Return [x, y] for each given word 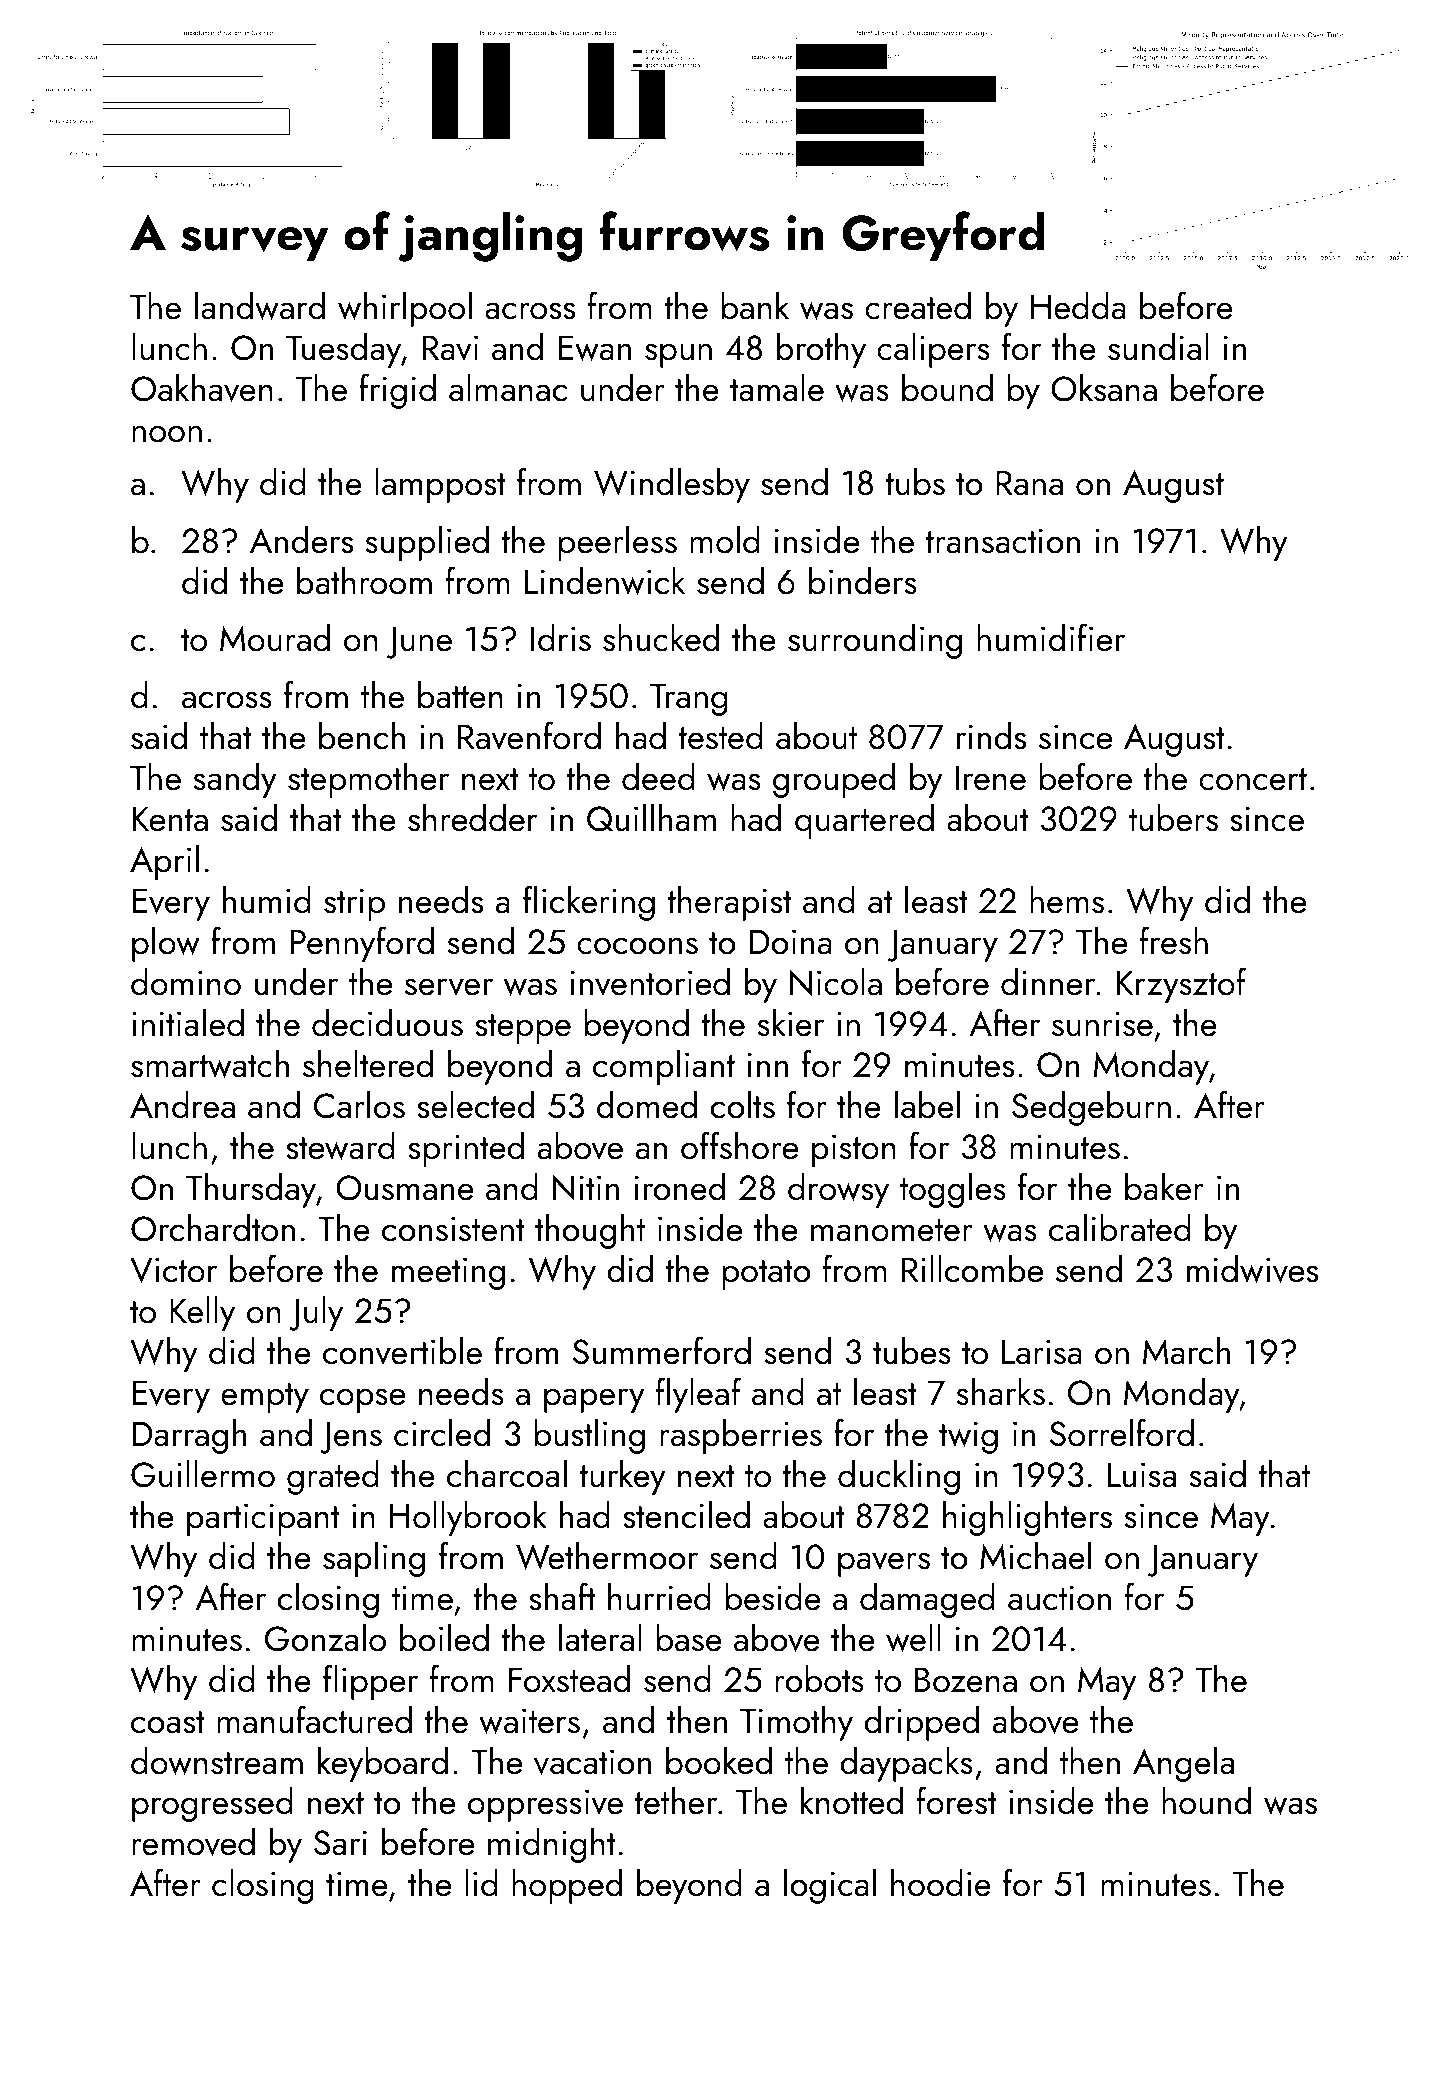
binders [863, 581]
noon [167, 434]
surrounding [875, 641]
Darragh [189, 1436]
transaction [1002, 541]
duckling [899, 1477]
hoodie [941, 1883]
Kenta [170, 819]
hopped [567, 1886]
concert [1253, 779]
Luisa [1142, 1475]
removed [193, 1842]
